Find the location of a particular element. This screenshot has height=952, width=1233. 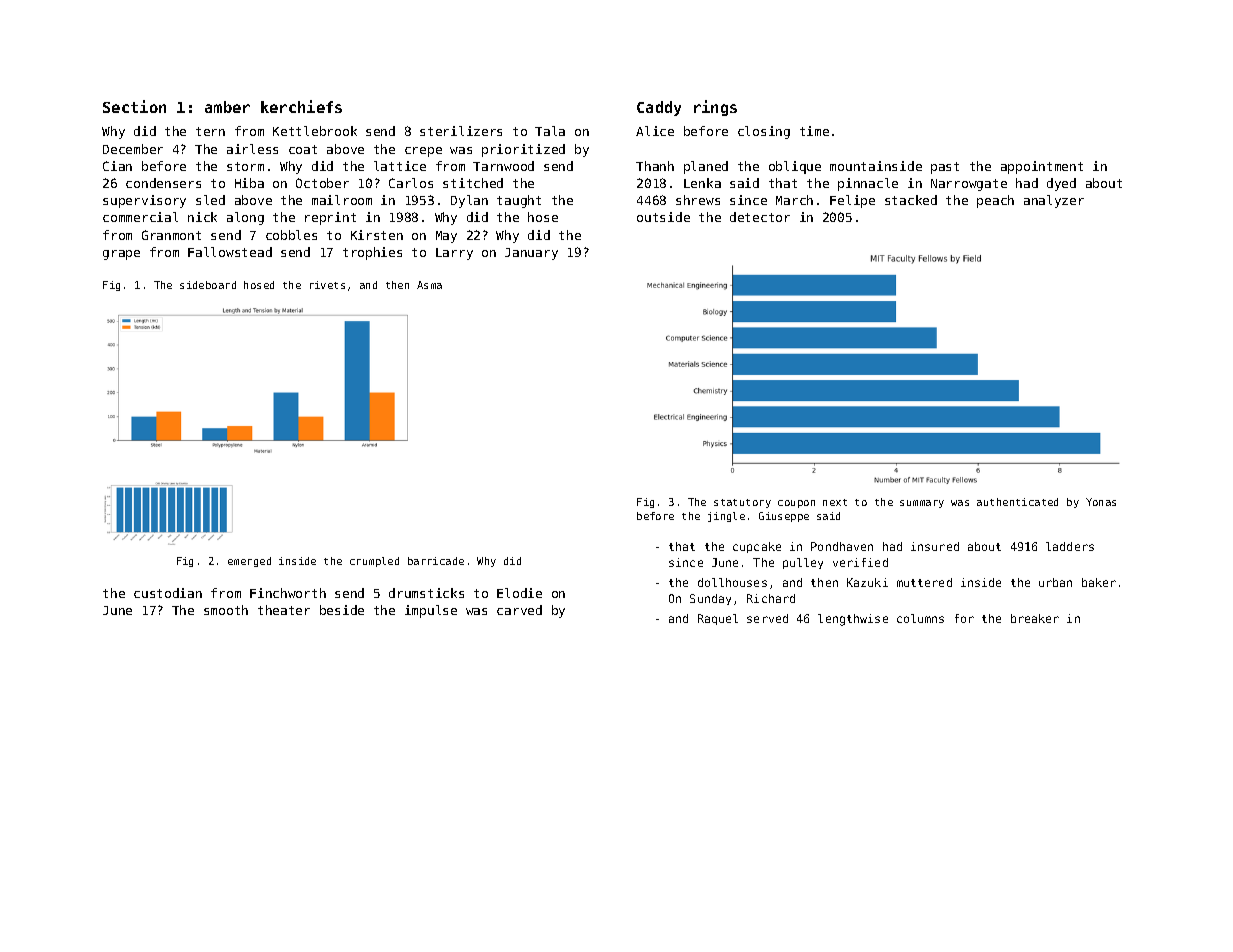

Kazuki is located at coordinates (867, 582).
